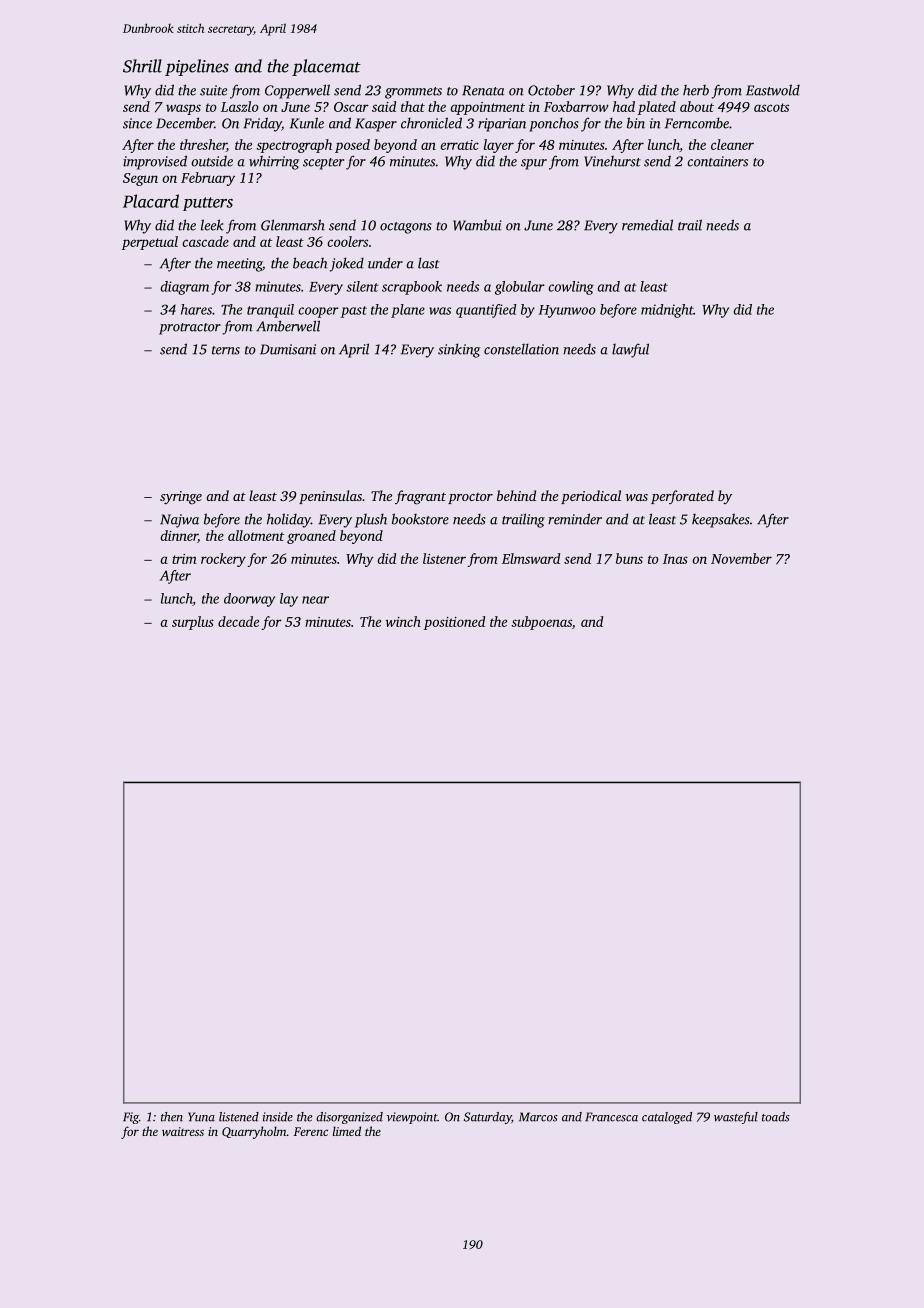 This image has width=924, height=1308. Describe the element at coordinates (541, 623) in the image. I see `subpoenas` at that location.
